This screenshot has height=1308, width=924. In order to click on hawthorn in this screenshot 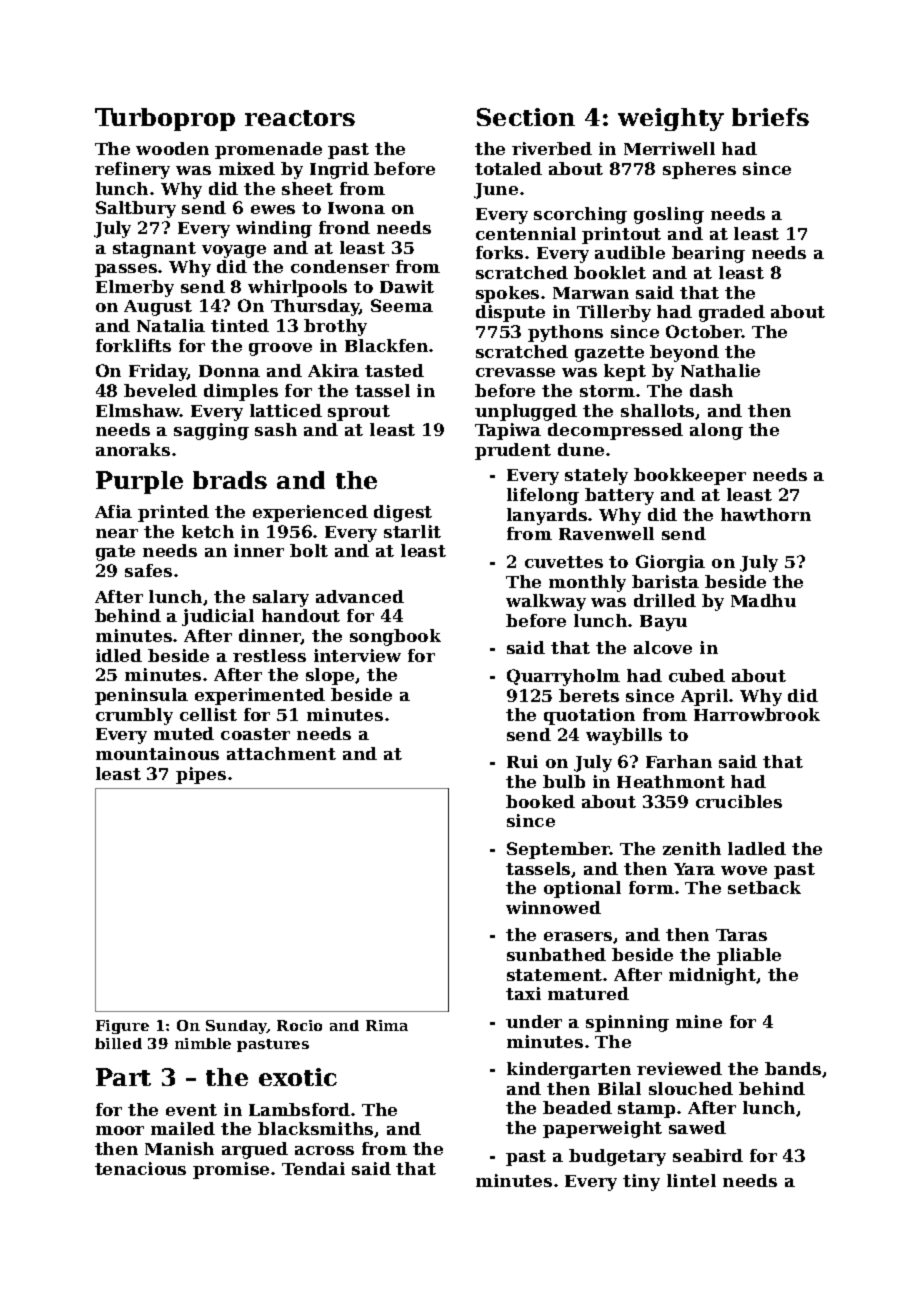, I will do `click(766, 514)`.
